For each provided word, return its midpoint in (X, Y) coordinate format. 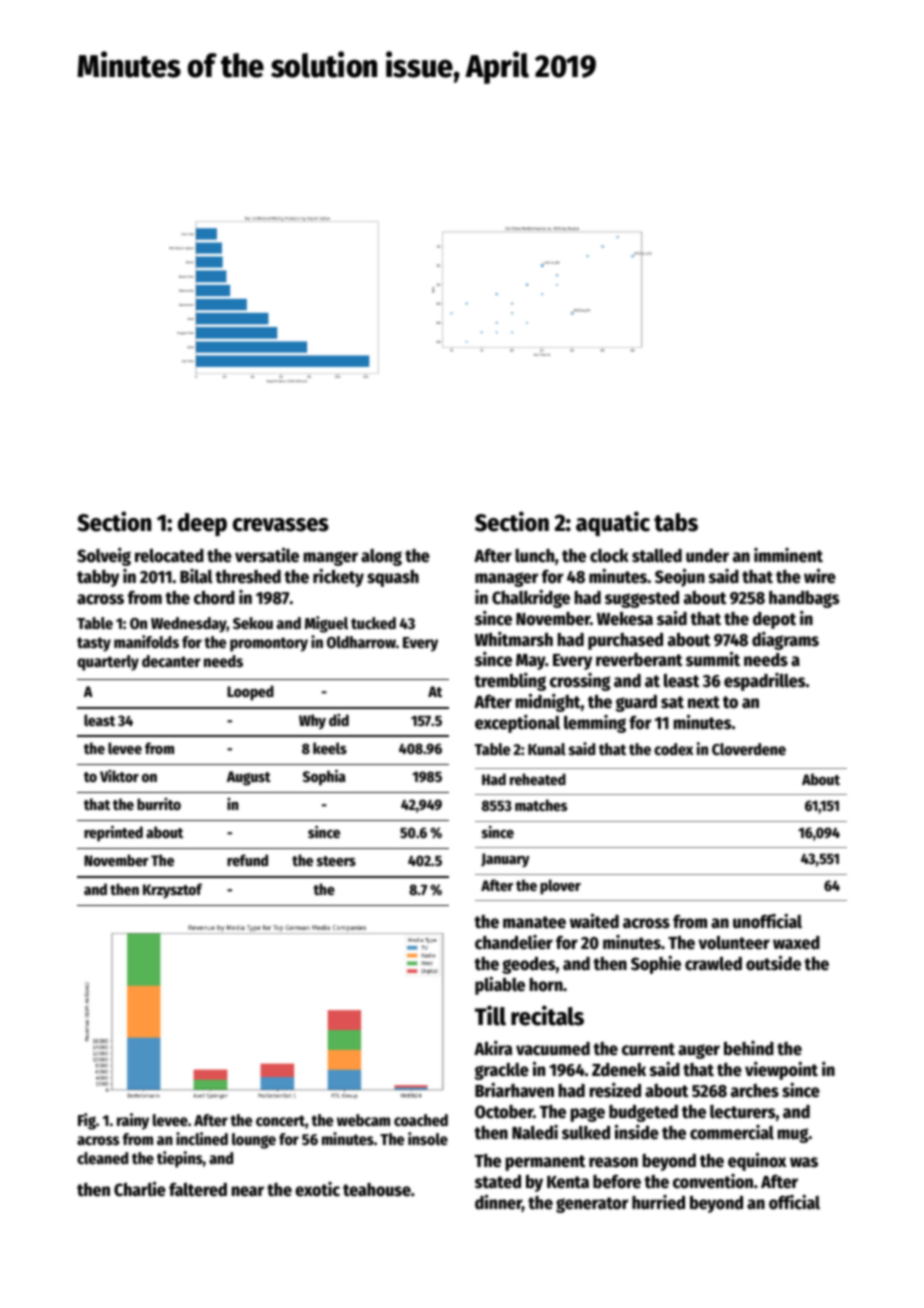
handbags (804, 599)
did (339, 720)
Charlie (140, 1189)
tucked (373, 623)
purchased (625, 641)
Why (312, 722)
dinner (498, 1203)
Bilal (196, 576)
